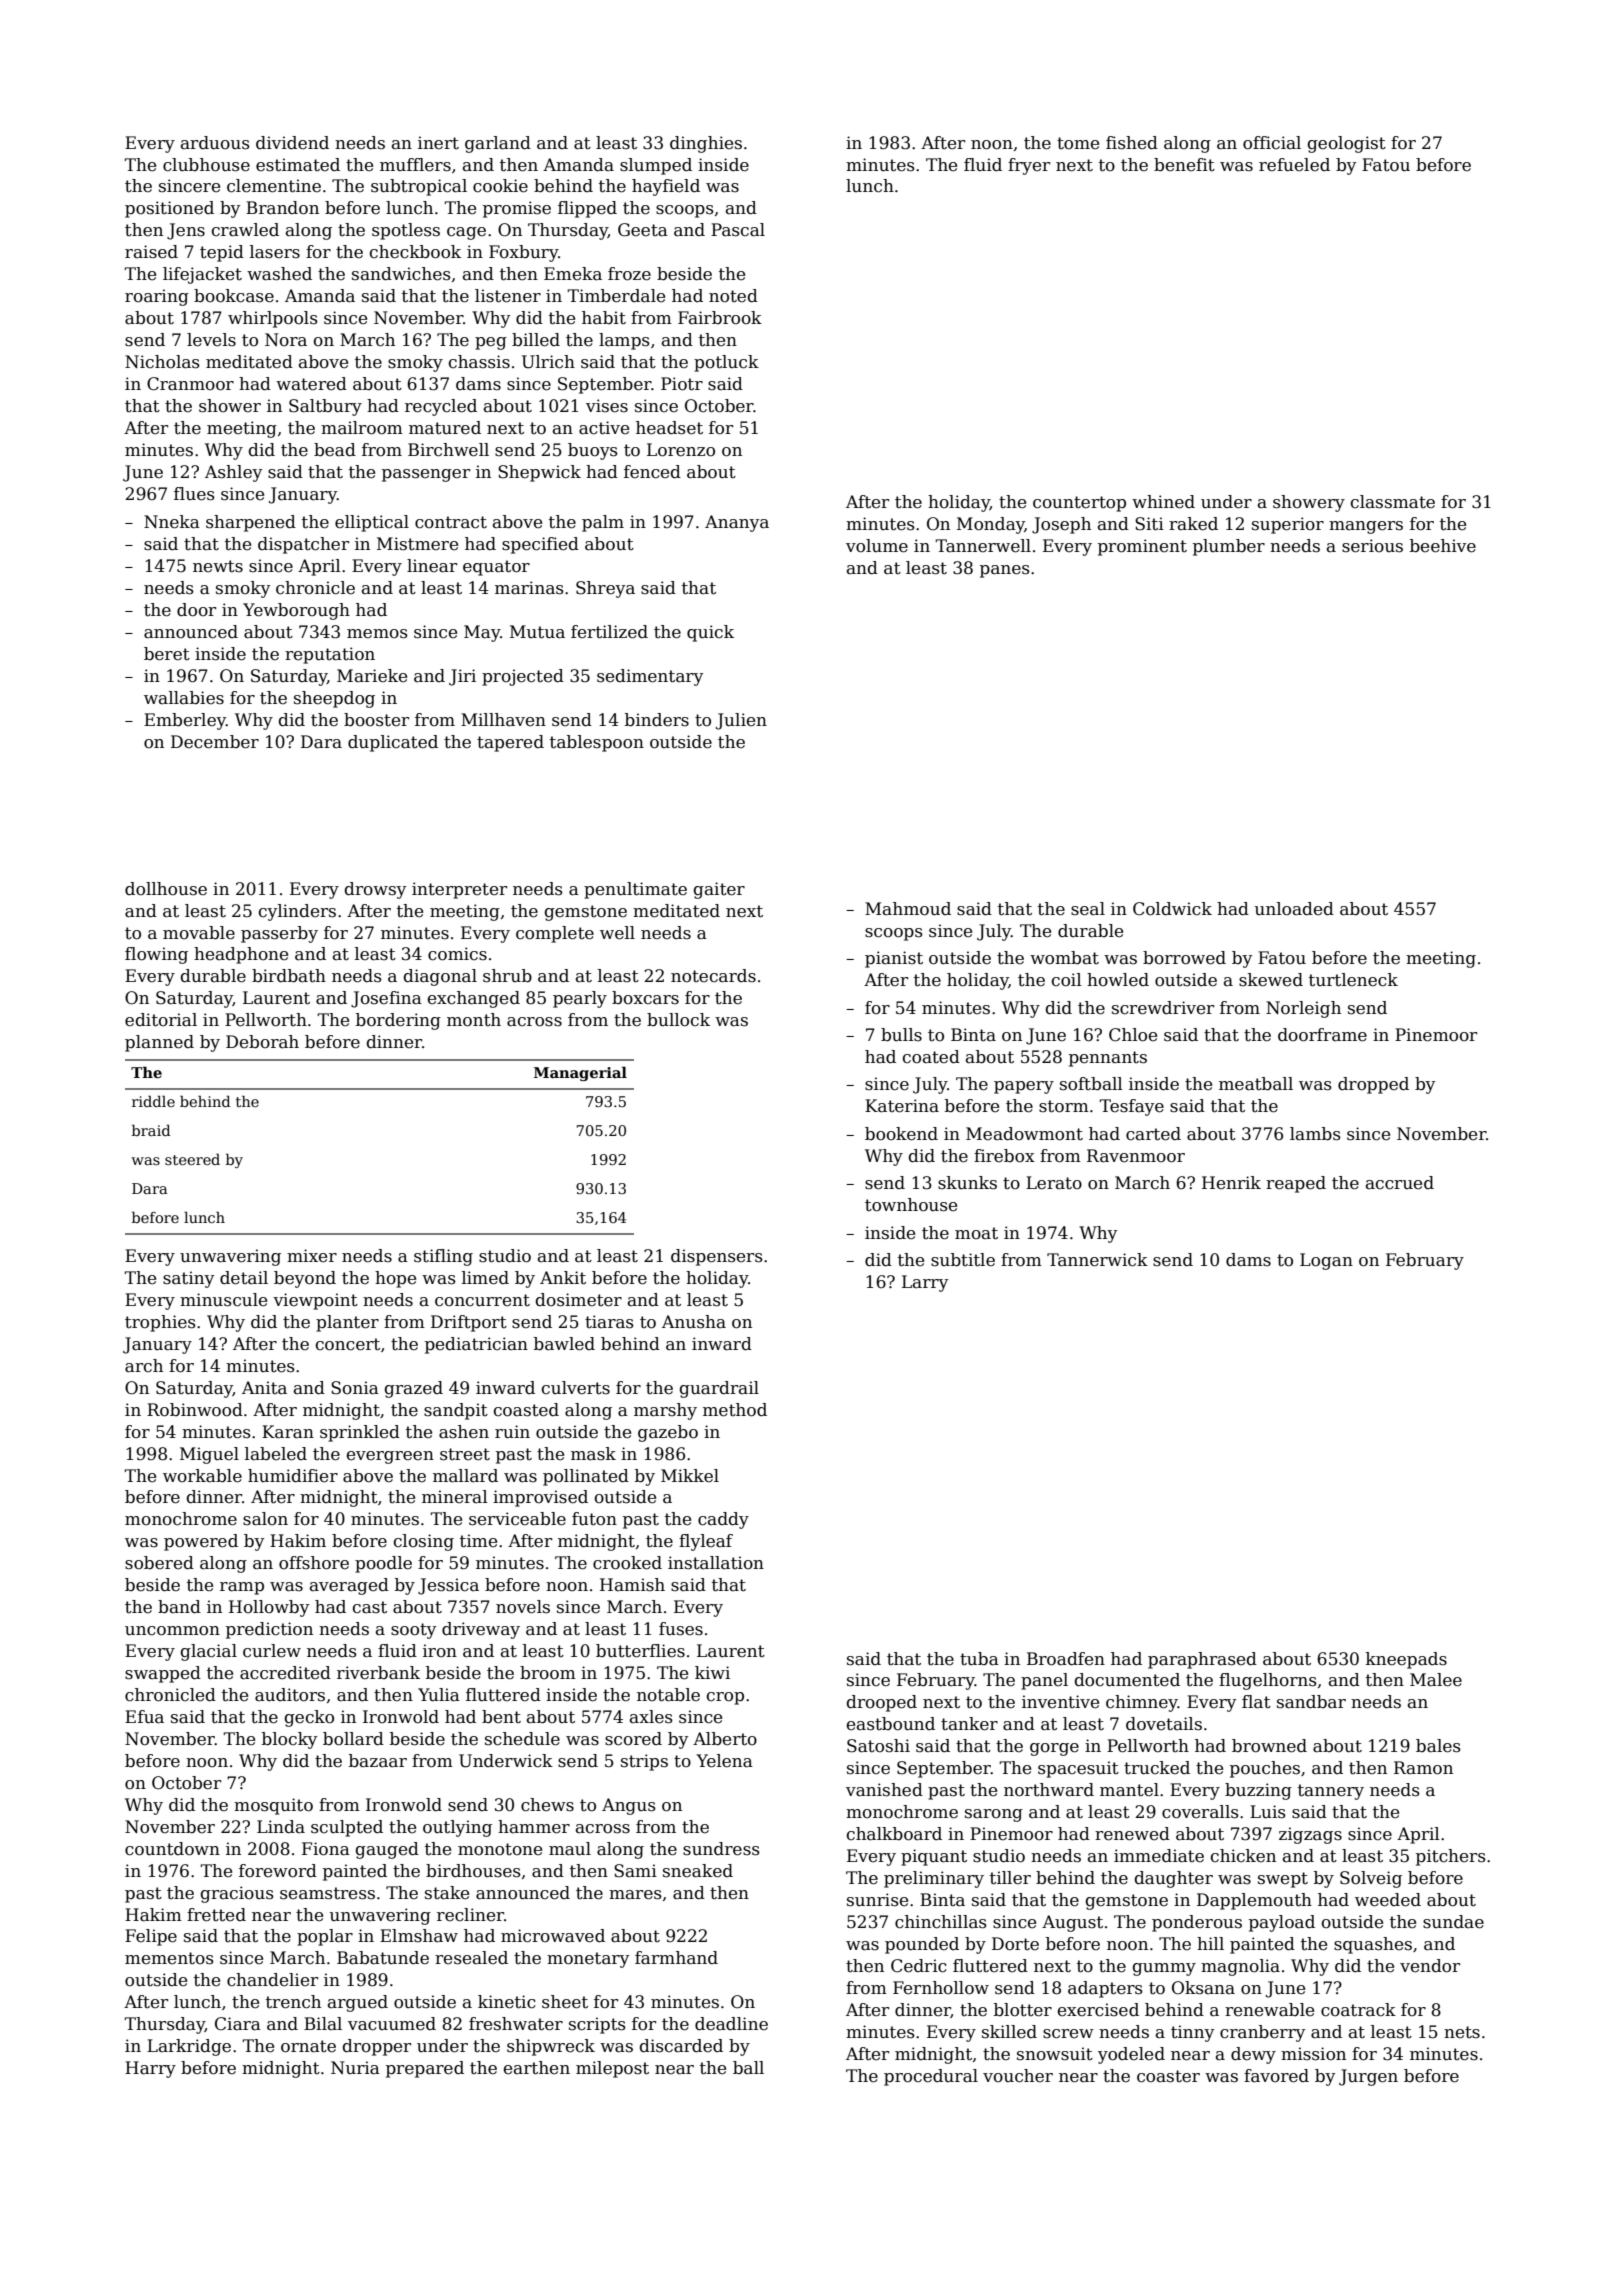  Describe the element at coordinates (894, 1834) in the screenshot. I see `chalkboard` at that location.
